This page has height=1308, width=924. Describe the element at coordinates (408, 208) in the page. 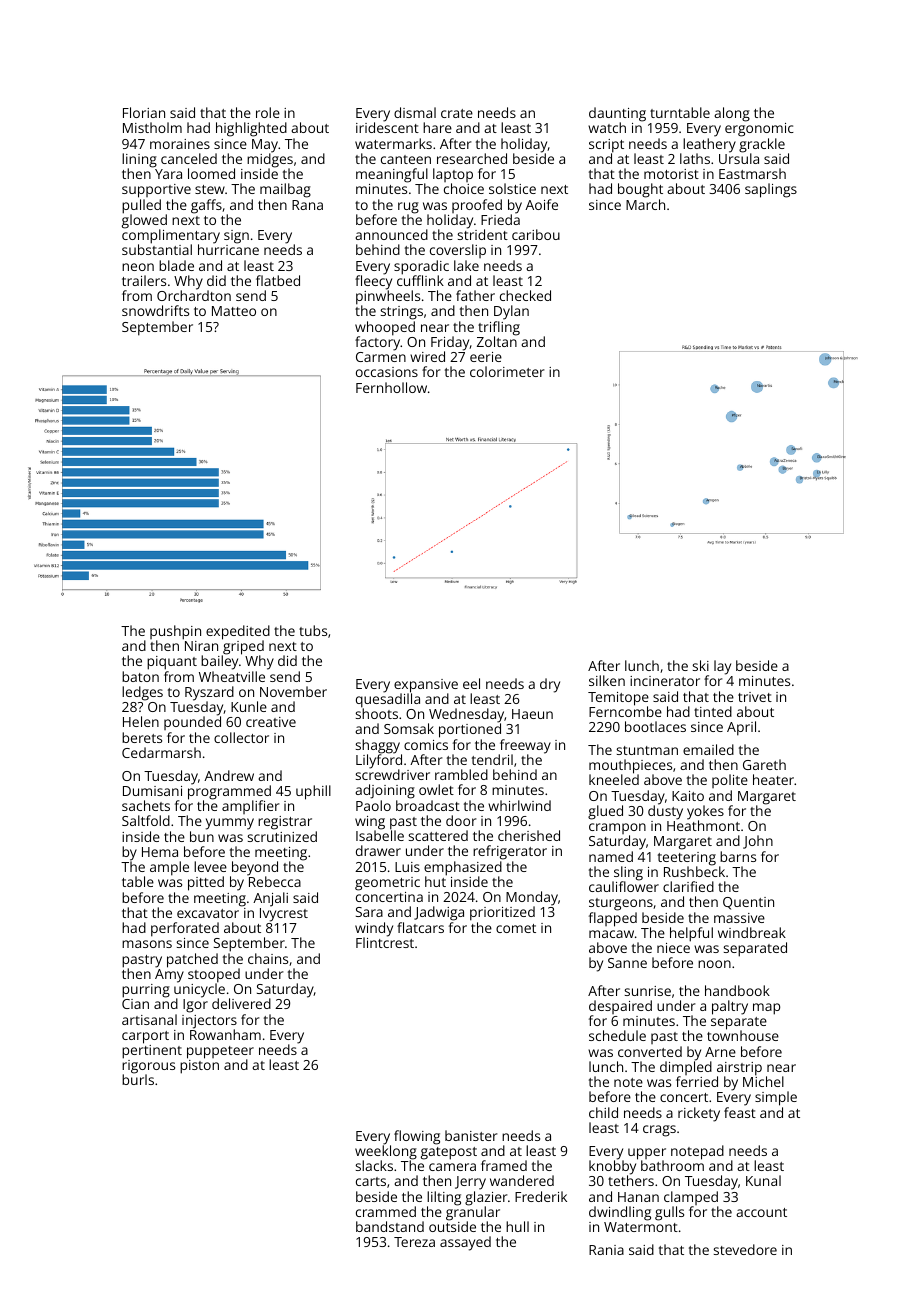

I see `rug` at that location.
